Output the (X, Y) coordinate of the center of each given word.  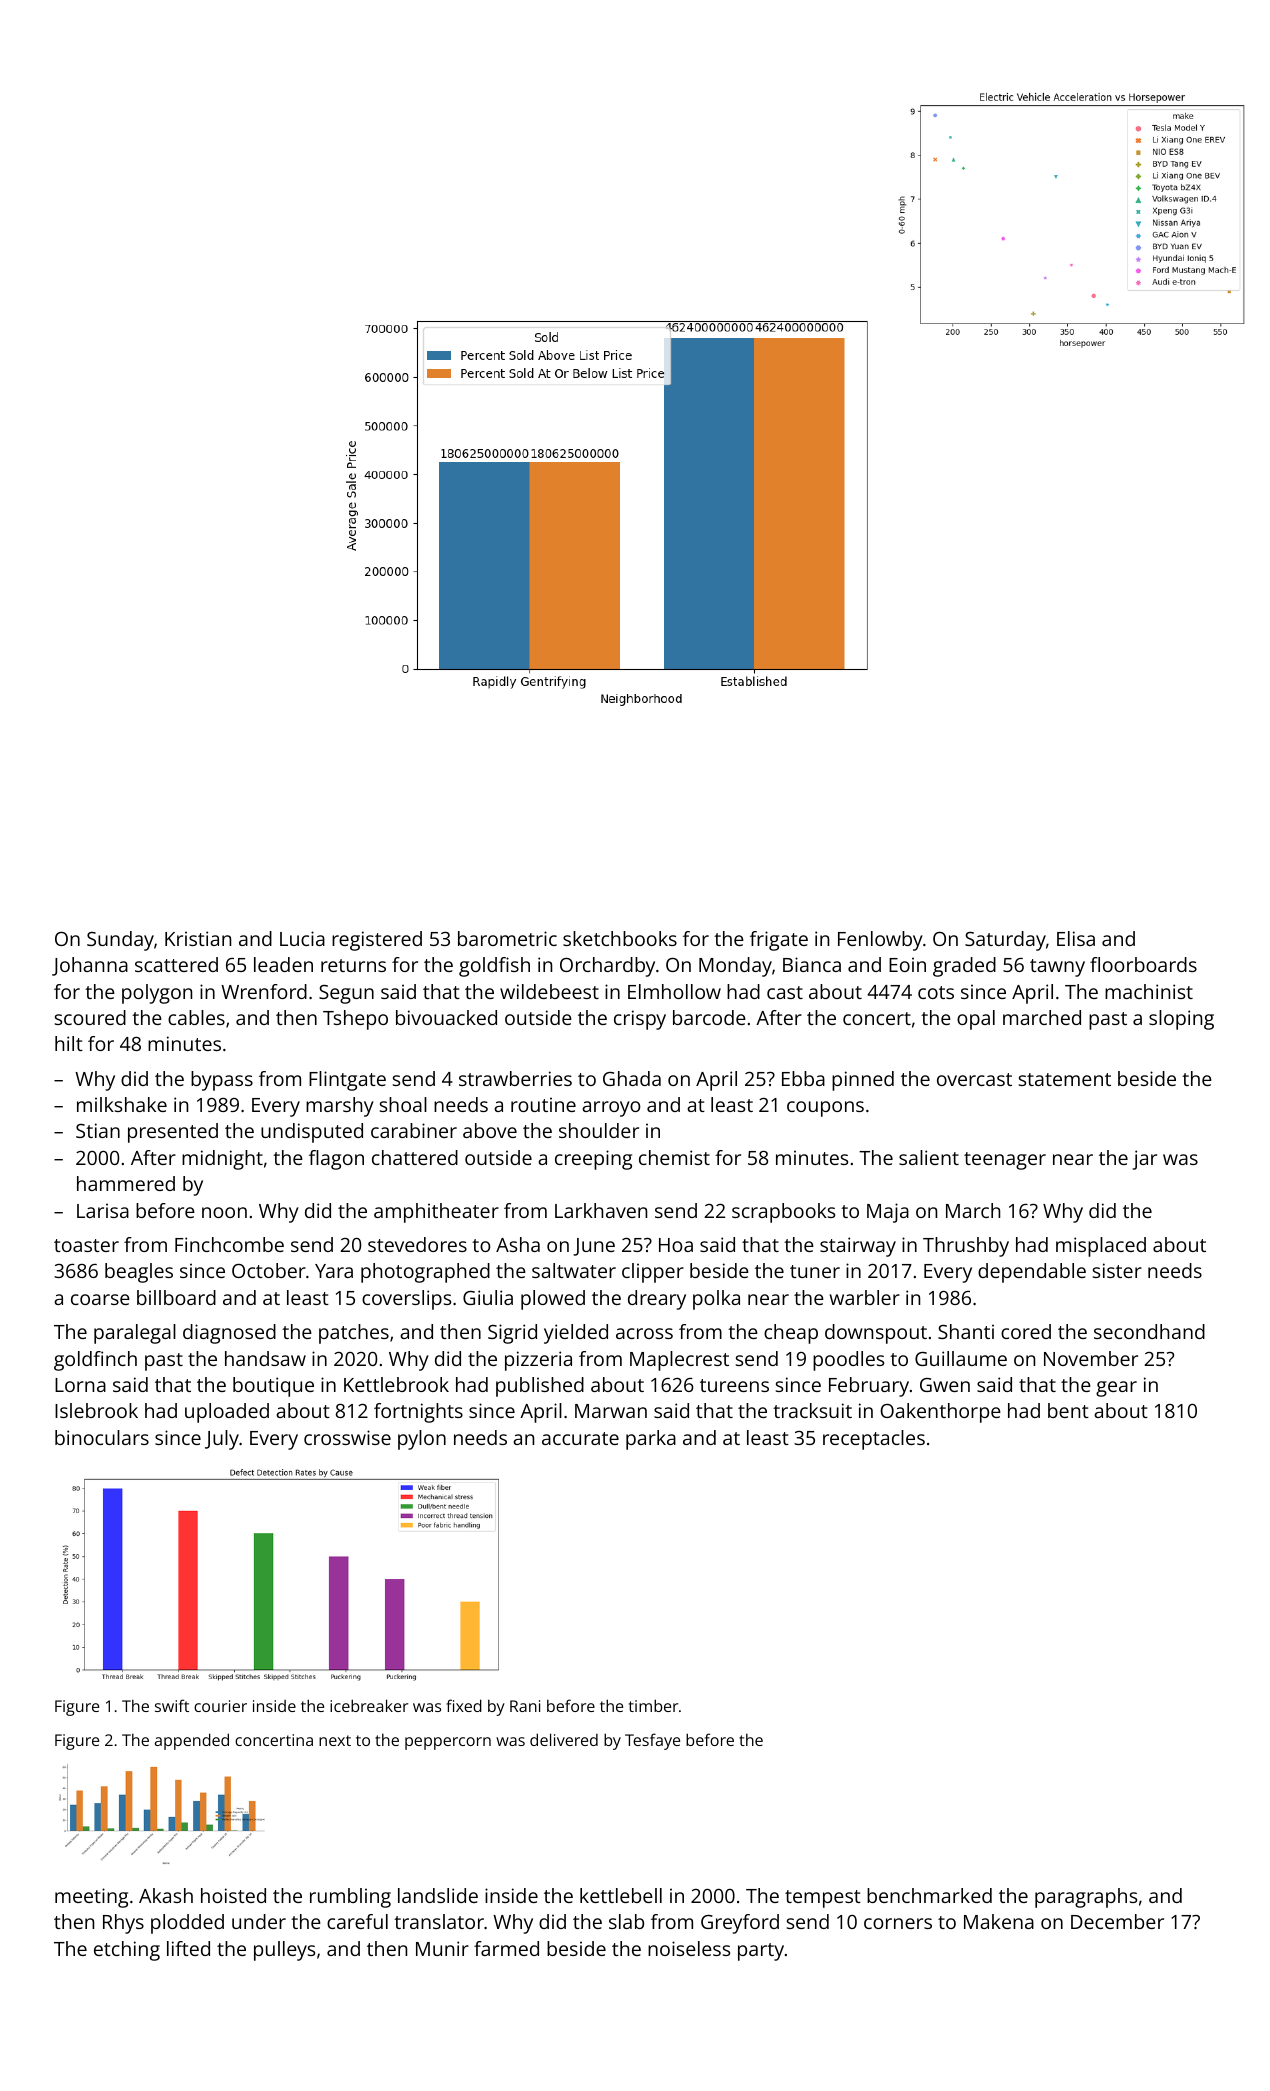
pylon (422, 1440)
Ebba (803, 1078)
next (335, 1740)
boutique (273, 1387)
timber (653, 1705)
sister (1117, 1270)
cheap (791, 1334)
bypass (222, 1081)
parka (651, 1440)
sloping (1181, 1020)
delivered (564, 1739)
